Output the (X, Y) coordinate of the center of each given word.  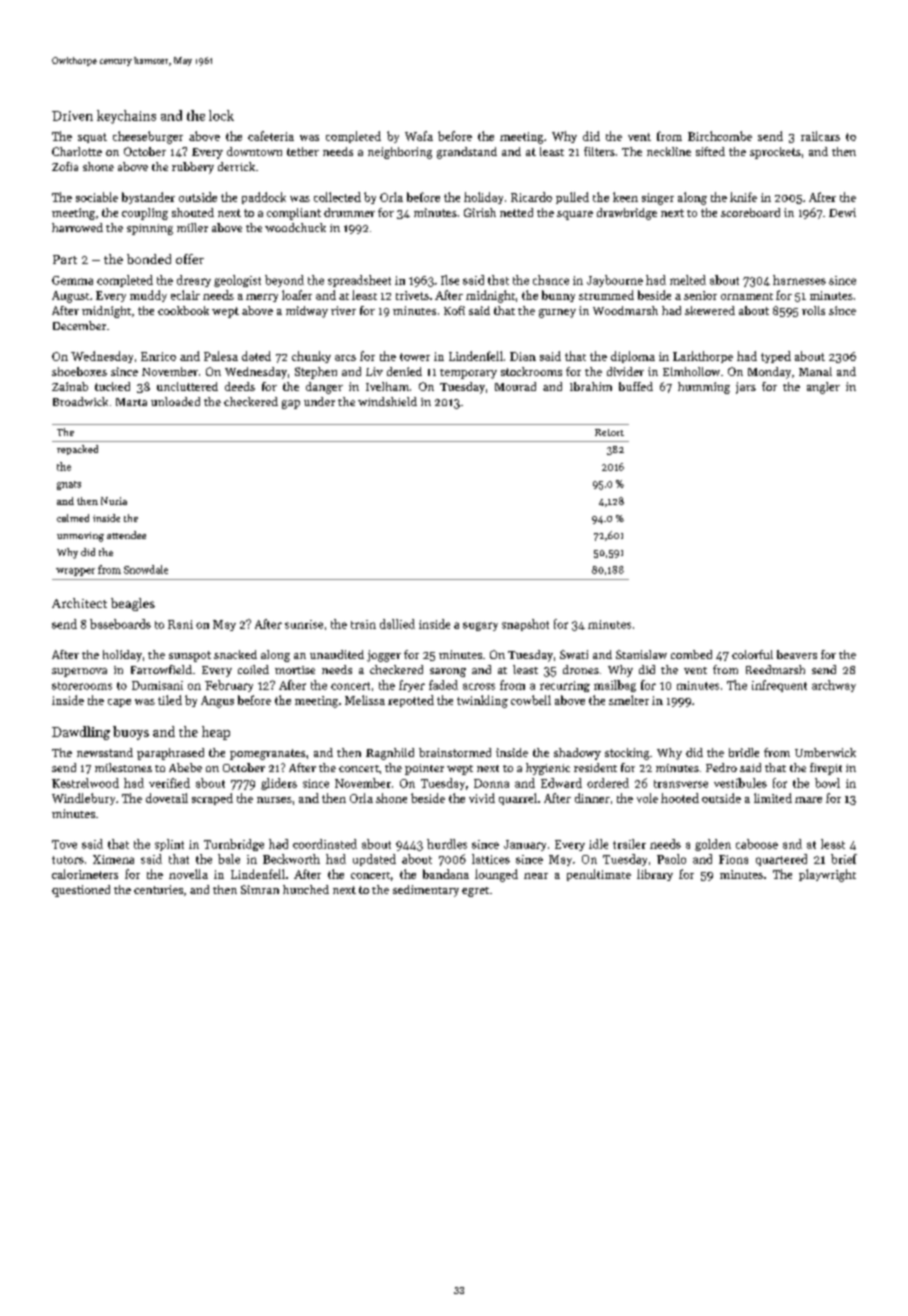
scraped (212, 799)
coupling (145, 214)
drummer (349, 212)
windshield (387, 401)
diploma (633, 357)
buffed (636, 386)
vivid (482, 798)
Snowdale (146, 569)
